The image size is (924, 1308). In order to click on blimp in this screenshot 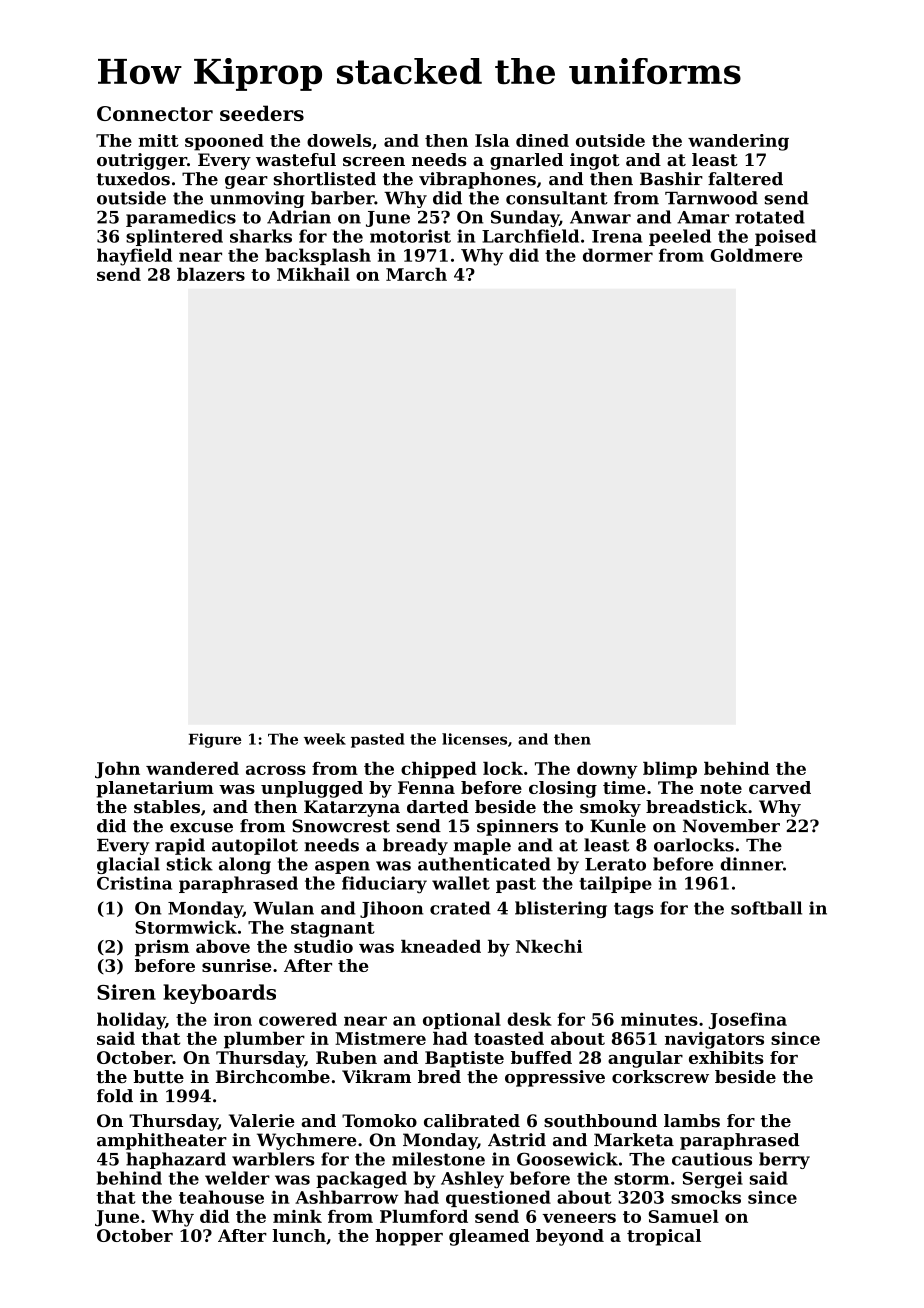, I will do `click(670, 770)`.
